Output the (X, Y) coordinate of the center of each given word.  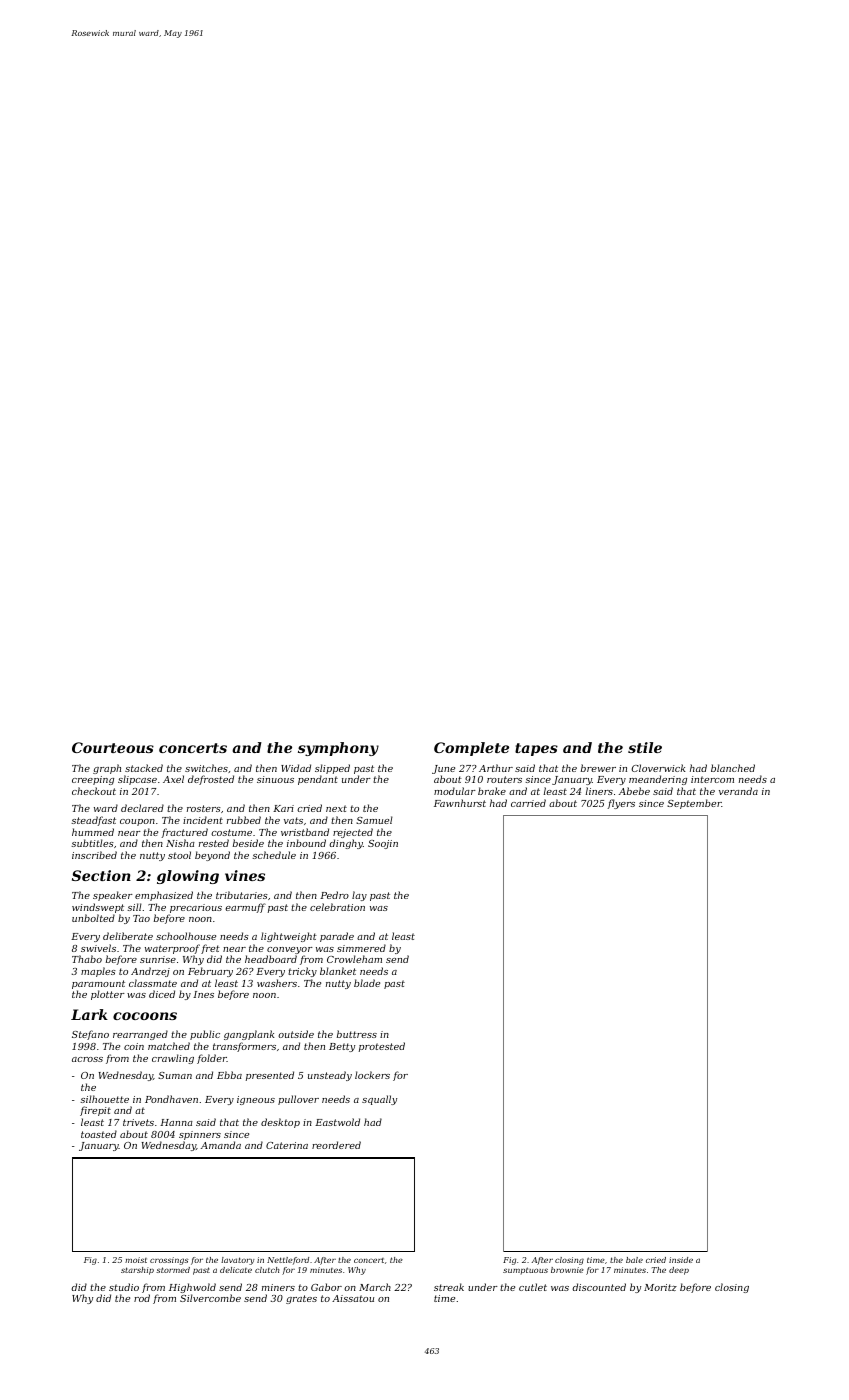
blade (367, 983)
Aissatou (353, 1298)
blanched (733, 768)
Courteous (113, 747)
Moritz (660, 1287)
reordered (336, 1145)
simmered (361, 948)
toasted (99, 1134)
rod (142, 1298)
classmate (153, 983)
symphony (338, 749)
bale (634, 1260)
